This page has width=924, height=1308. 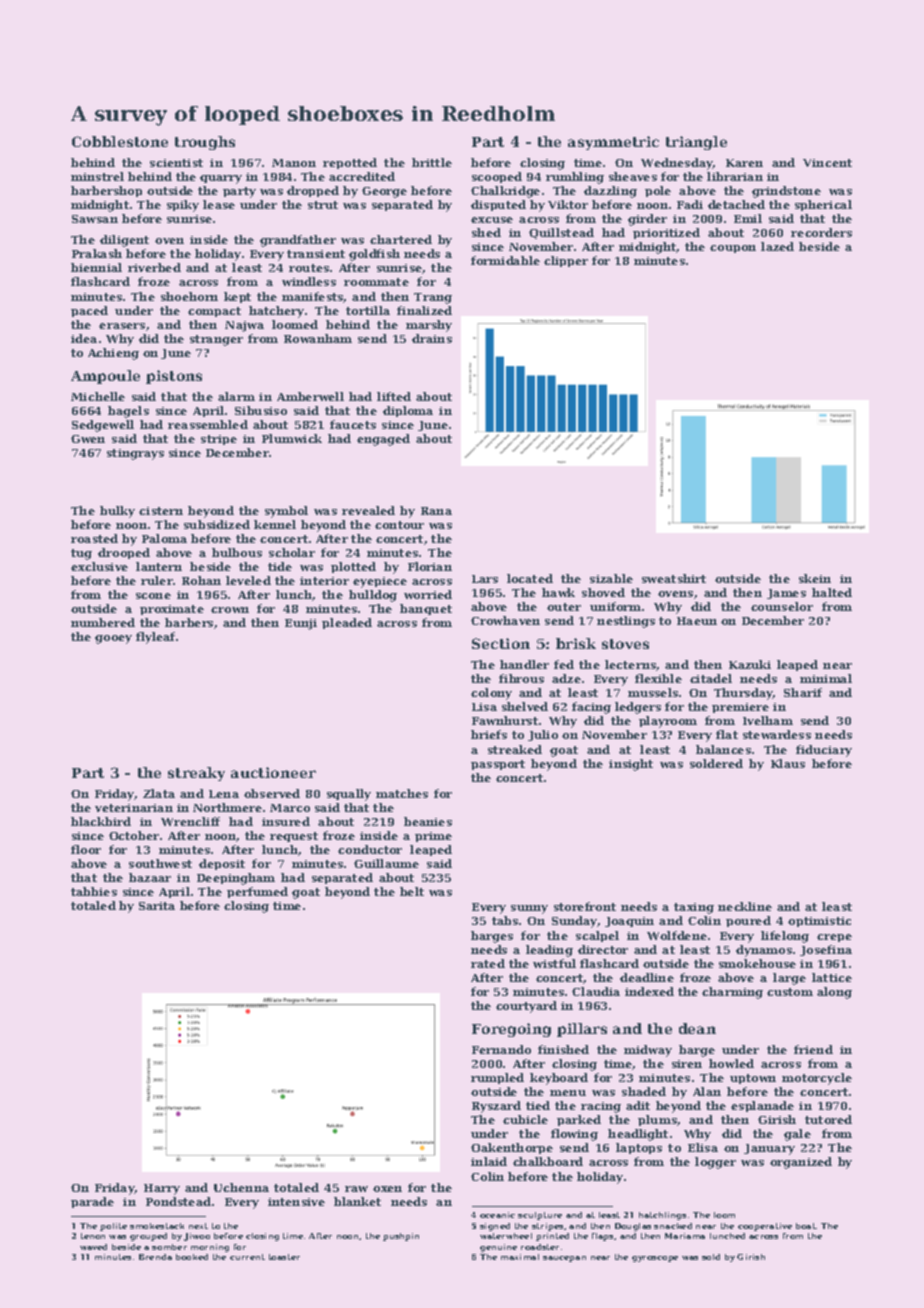 What do you see at coordinates (505, 260) in the page?
I see `formidable` at bounding box center [505, 260].
